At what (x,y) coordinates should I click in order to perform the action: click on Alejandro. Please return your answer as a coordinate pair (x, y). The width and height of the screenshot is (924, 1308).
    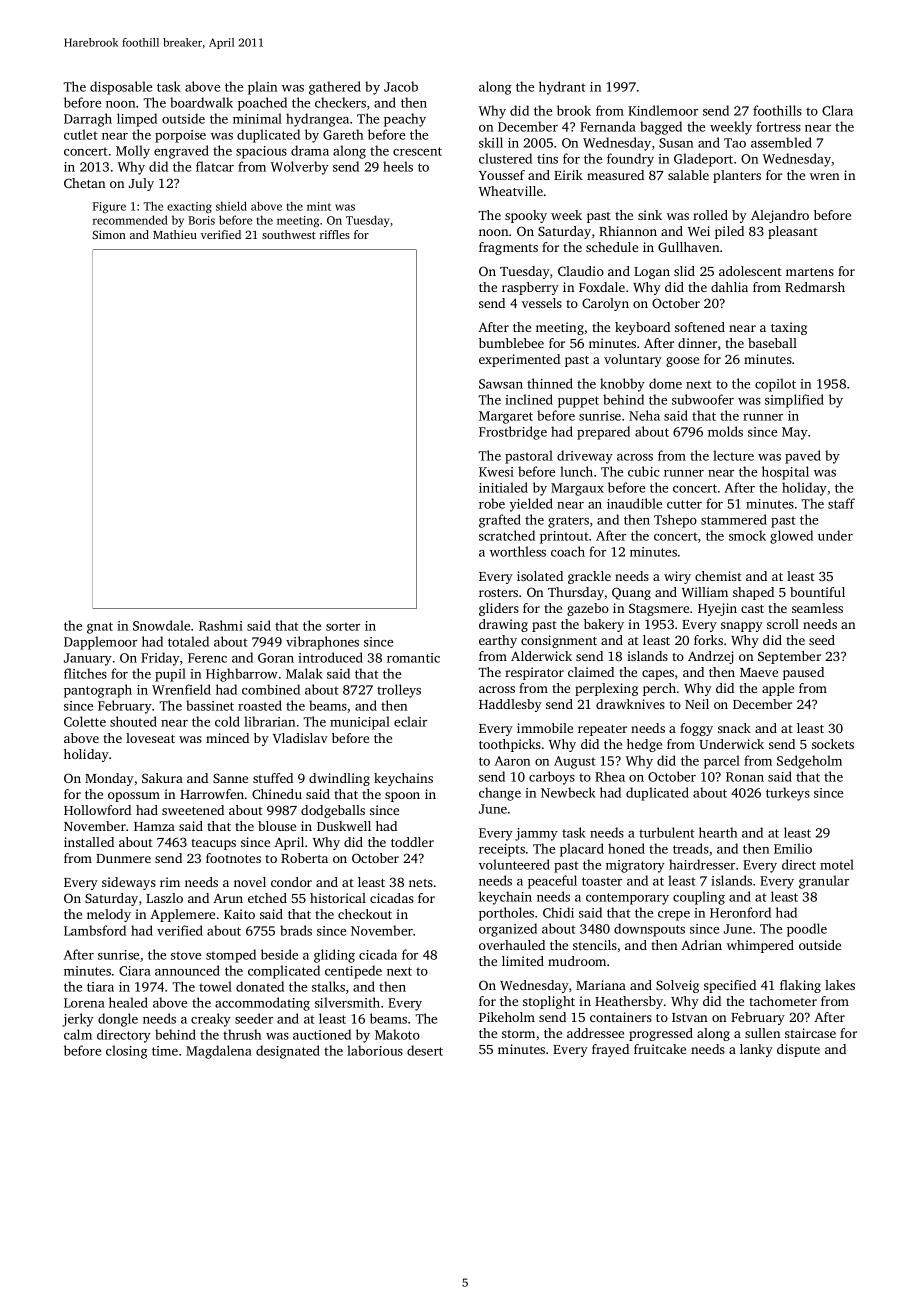
    Looking at the image, I should click on (780, 216).
